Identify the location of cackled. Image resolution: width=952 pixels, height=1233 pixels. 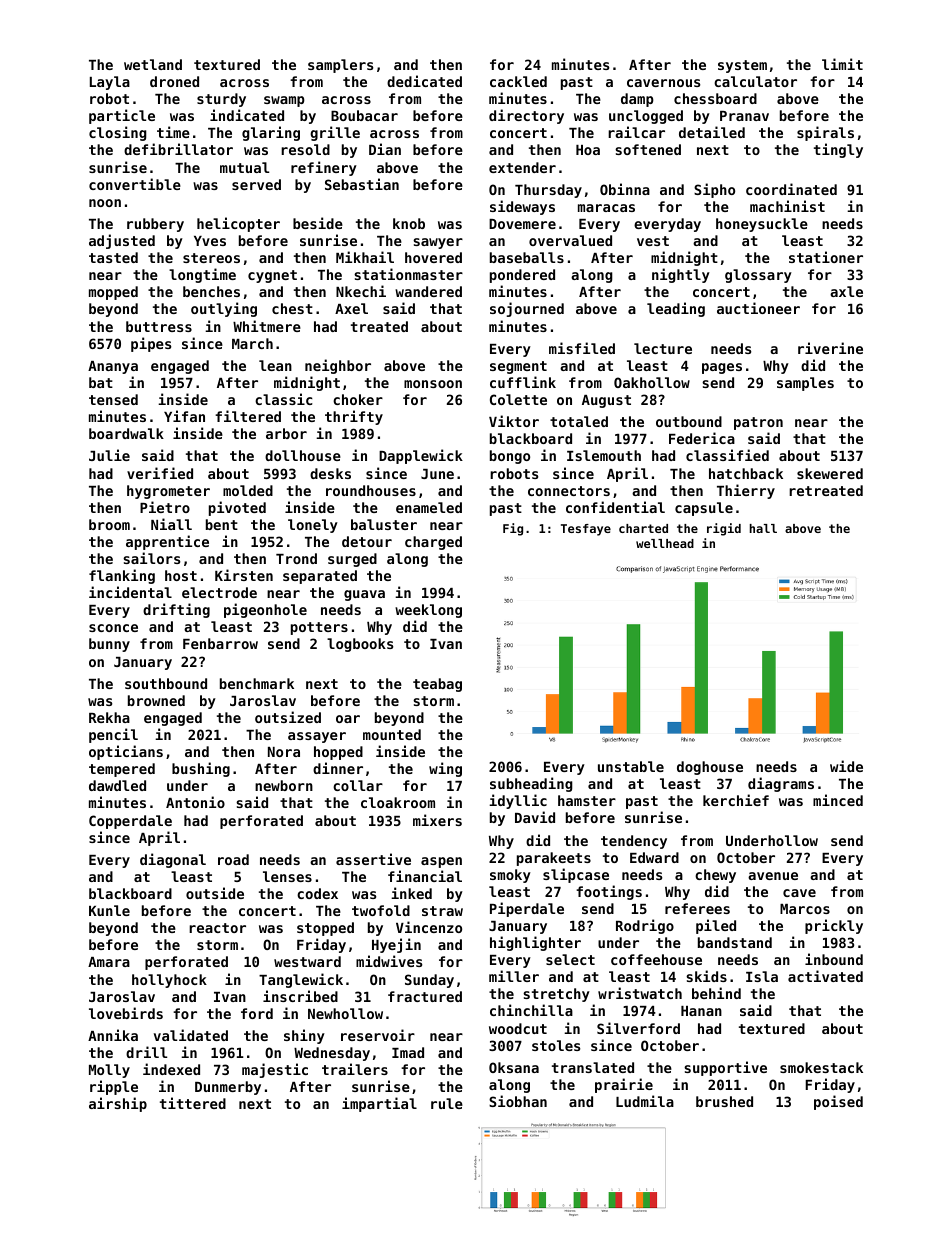
(518, 81).
